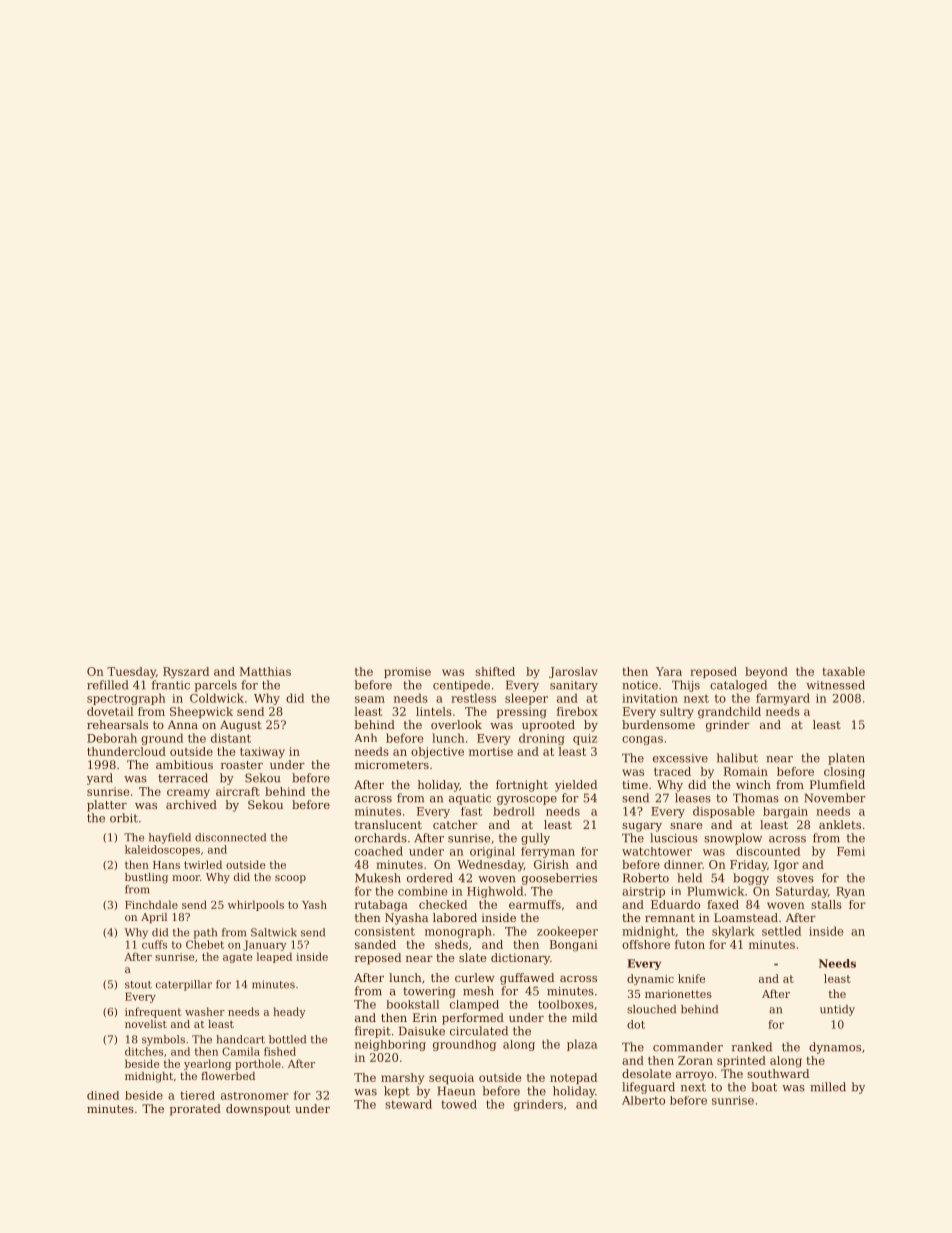  What do you see at coordinates (764, 1087) in the screenshot?
I see `boat` at bounding box center [764, 1087].
